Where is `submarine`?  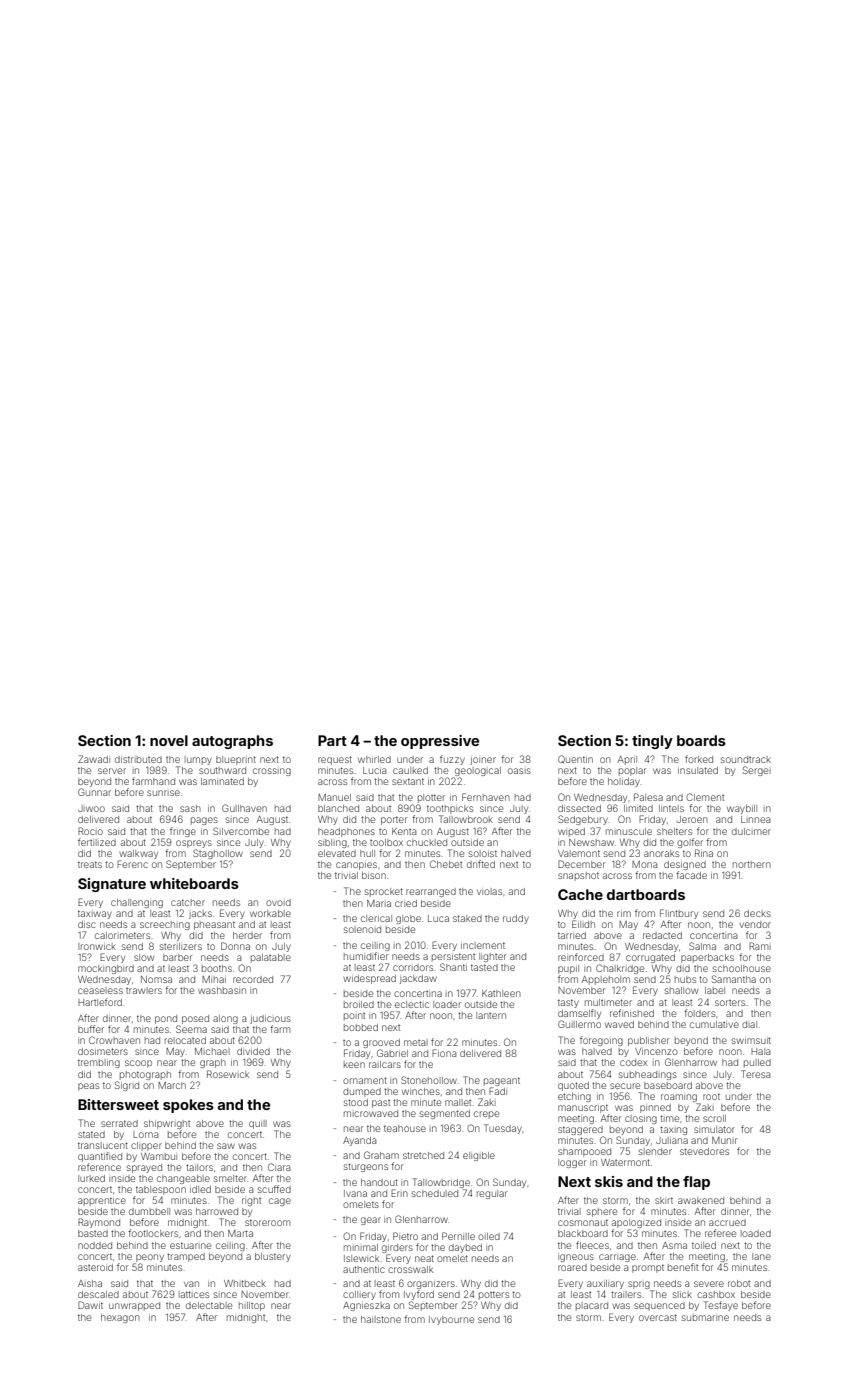 submarine is located at coordinates (705, 1317).
